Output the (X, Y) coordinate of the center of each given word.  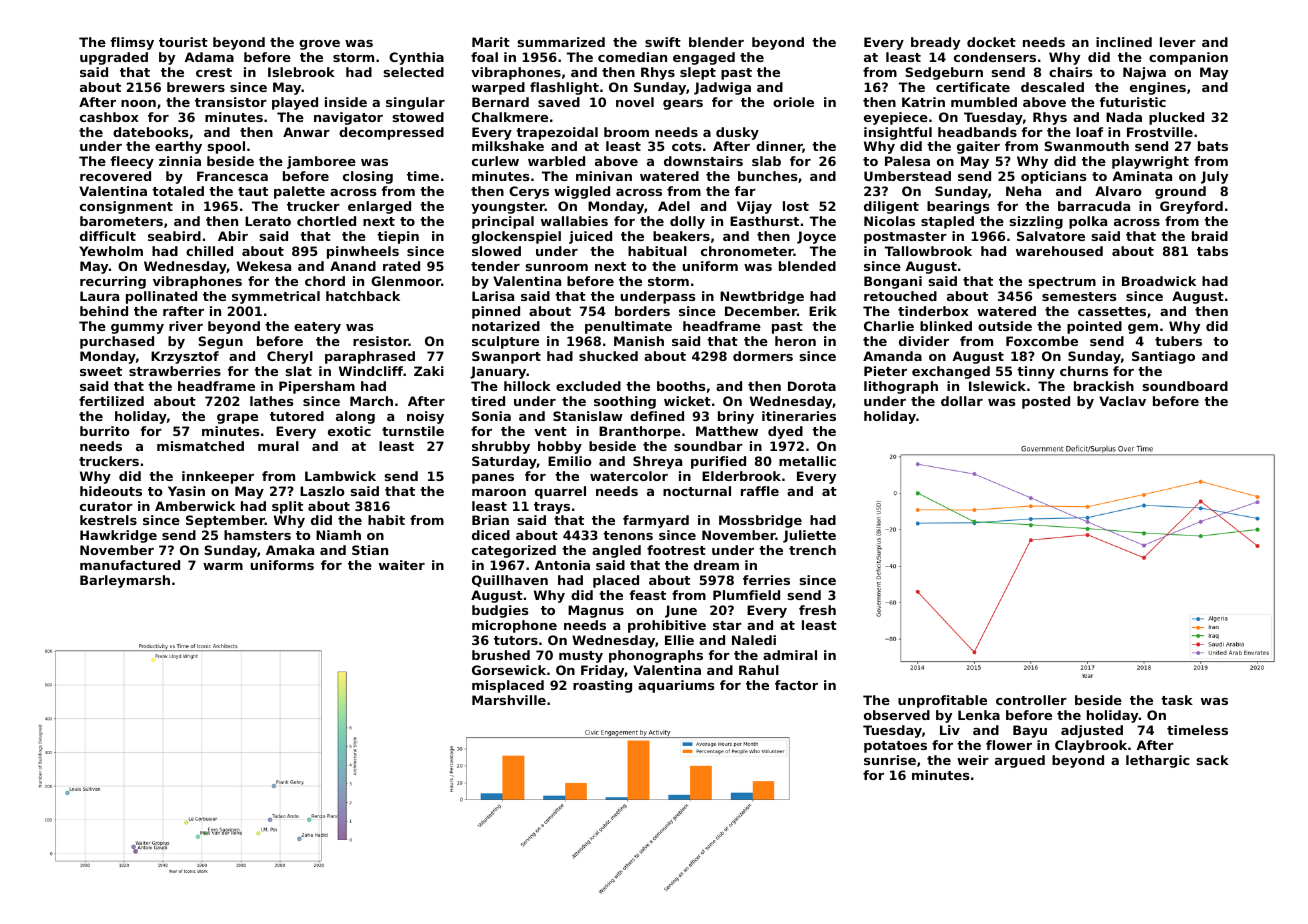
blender (716, 42)
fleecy (132, 162)
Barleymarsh (125, 581)
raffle (760, 491)
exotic (349, 431)
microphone (514, 626)
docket (991, 42)
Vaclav (1122, 401)
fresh (817, 610)
